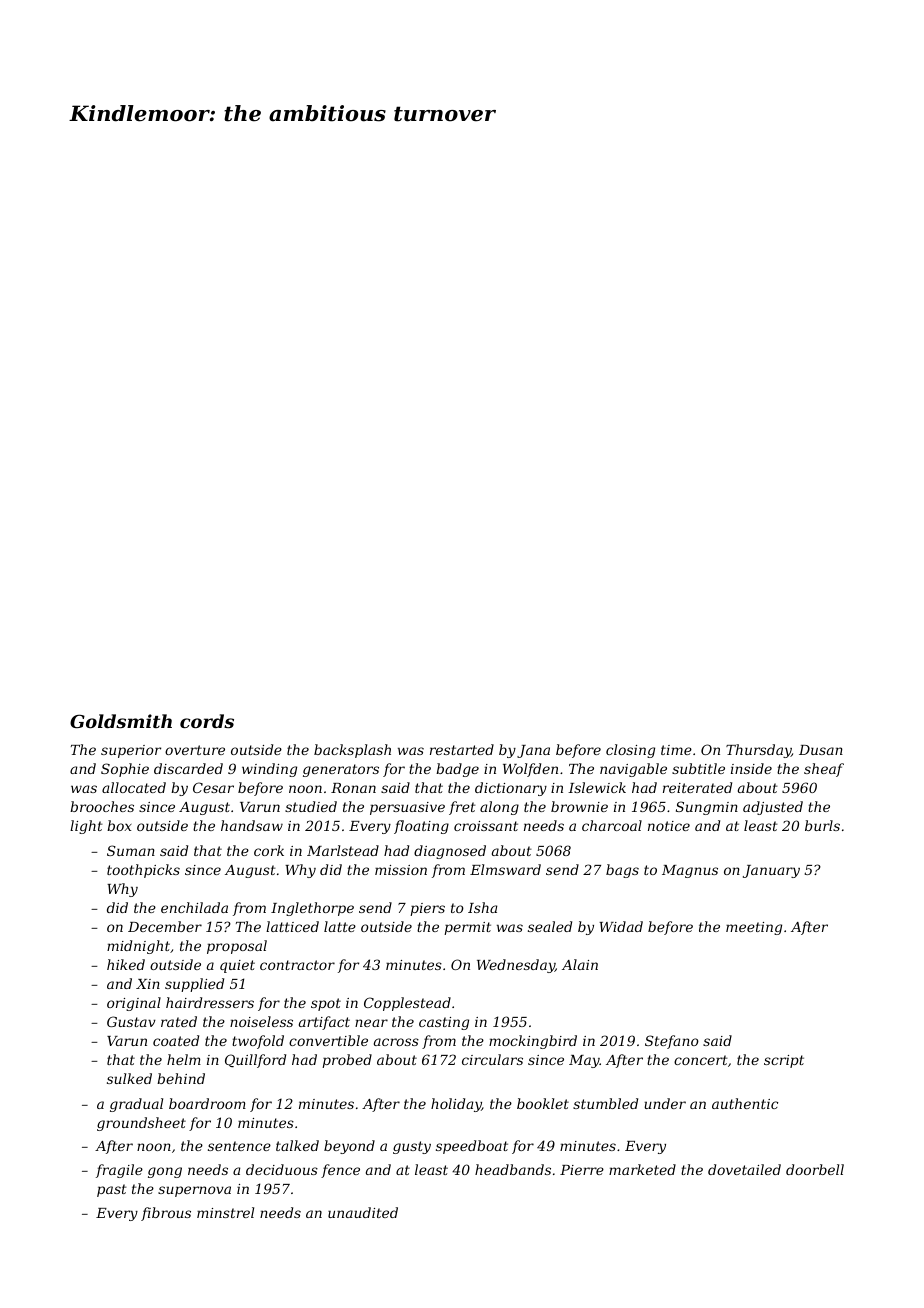 This document has height=1308, width=924. What do you see at coordinates (119, 1171) in the document?
I see `fragile` at bounding box center [119, 1171].
